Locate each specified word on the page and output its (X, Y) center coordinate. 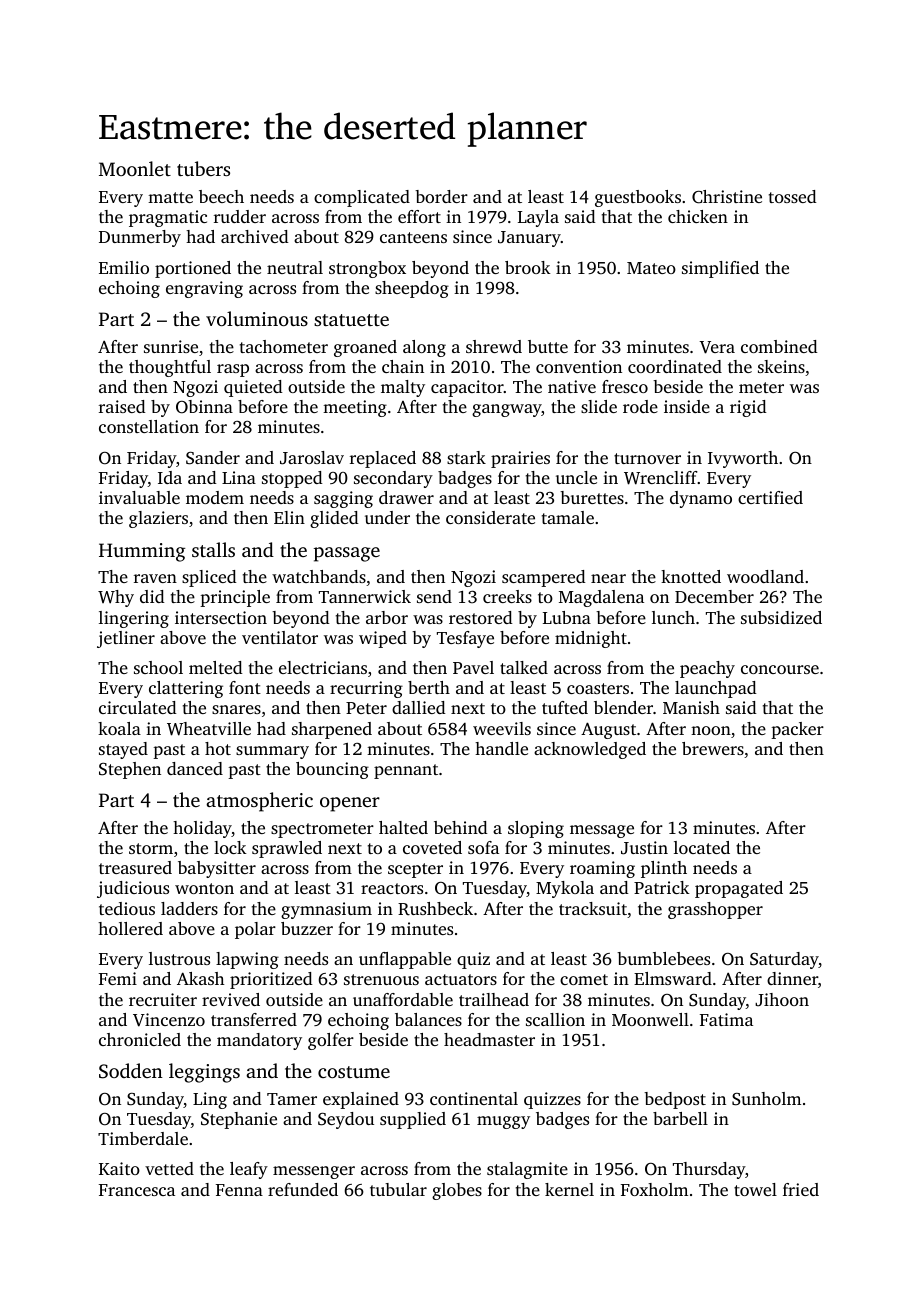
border (441, 196)
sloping (536, 829)
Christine (727, 197)
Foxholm (654, 1189)
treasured (135, 867)
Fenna (239, 1190)
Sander (213, 458)
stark (466, 457)
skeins (781, 366)
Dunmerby (140, 238)
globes (457, 1191)
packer (797, 730)
